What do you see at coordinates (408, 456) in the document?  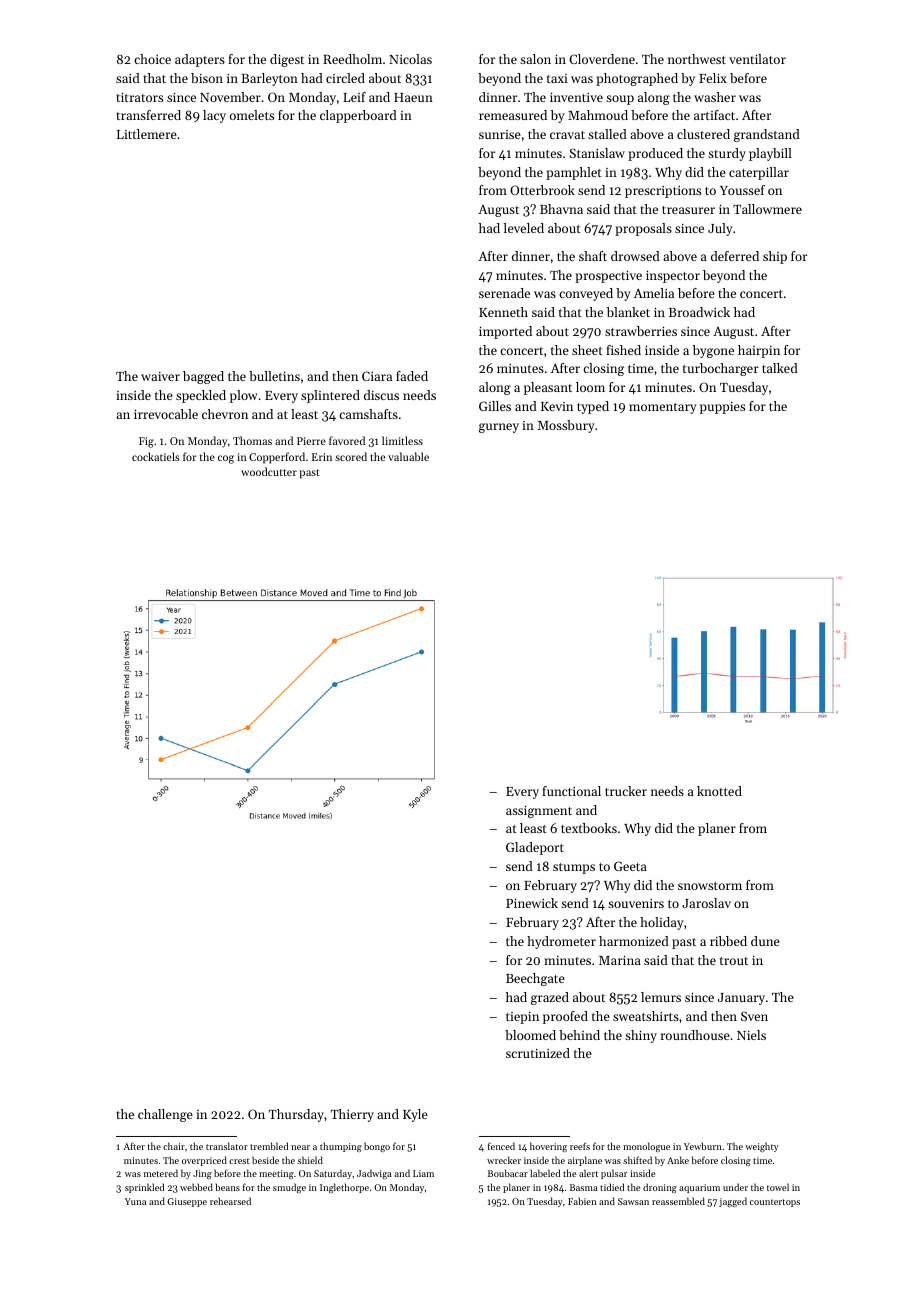 I see `valuable` at bounding box center [408, 456].
